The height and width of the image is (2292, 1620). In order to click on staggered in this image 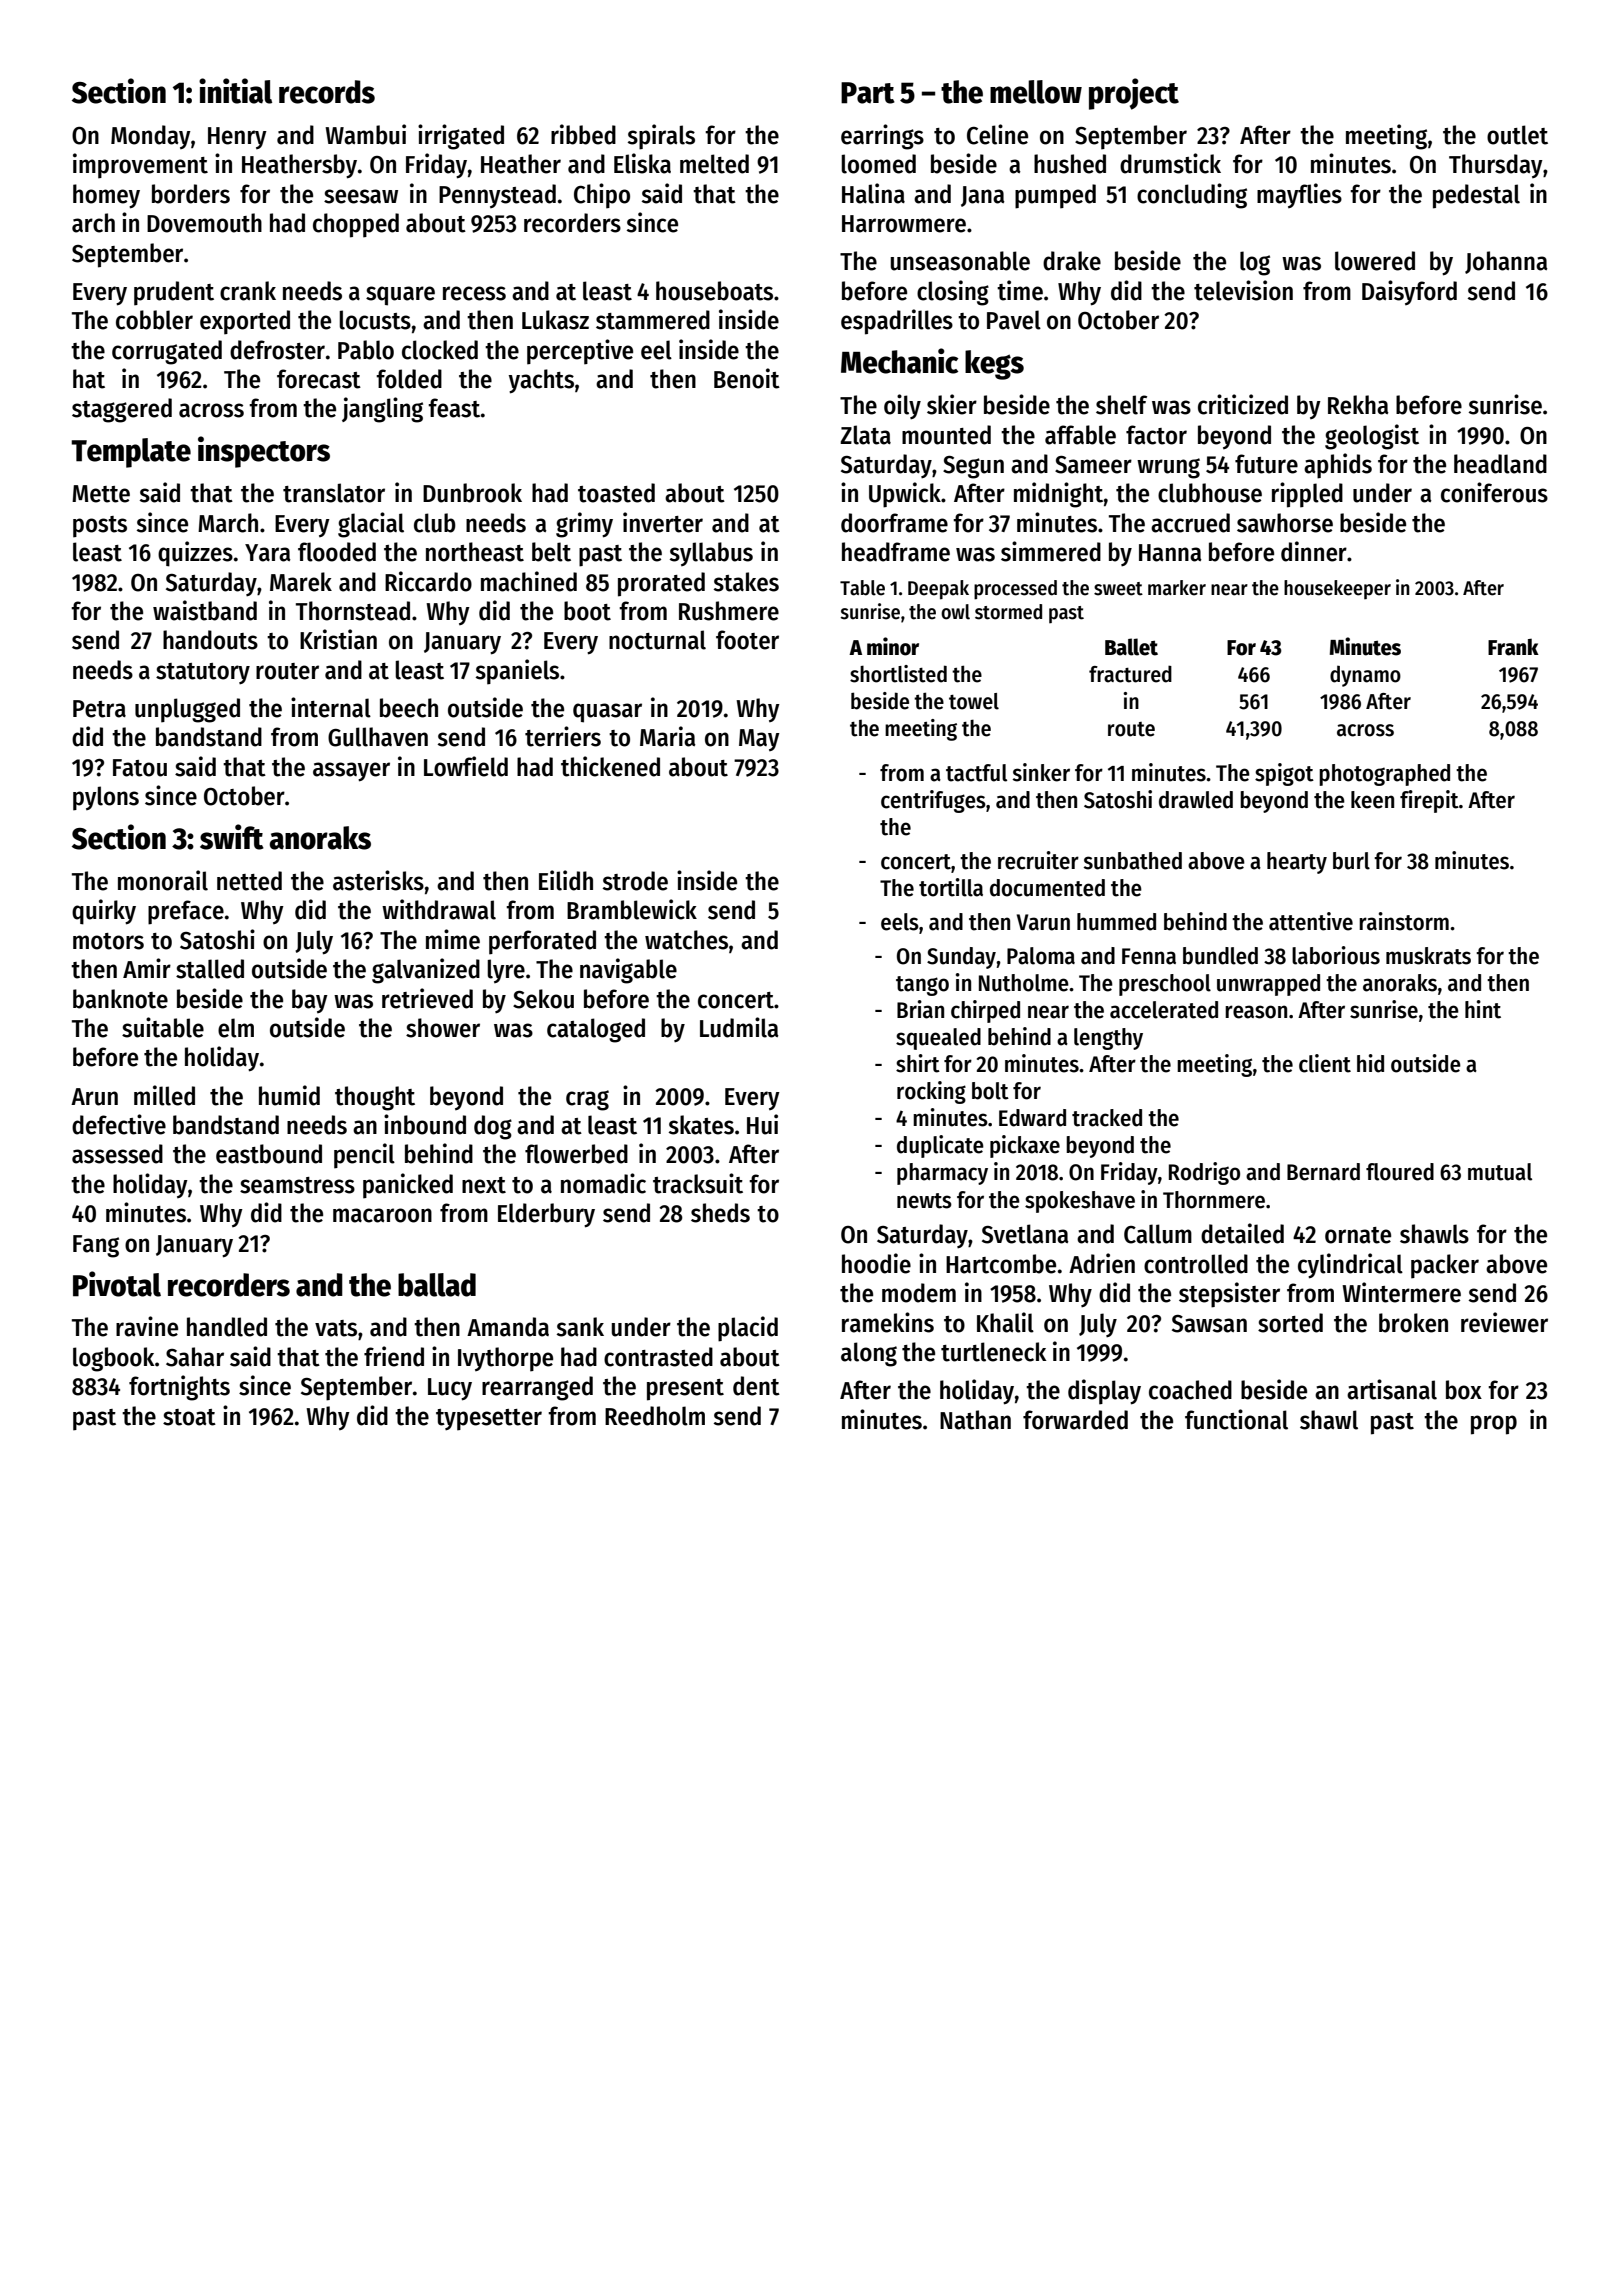, I will do `click(122, 410)`.
